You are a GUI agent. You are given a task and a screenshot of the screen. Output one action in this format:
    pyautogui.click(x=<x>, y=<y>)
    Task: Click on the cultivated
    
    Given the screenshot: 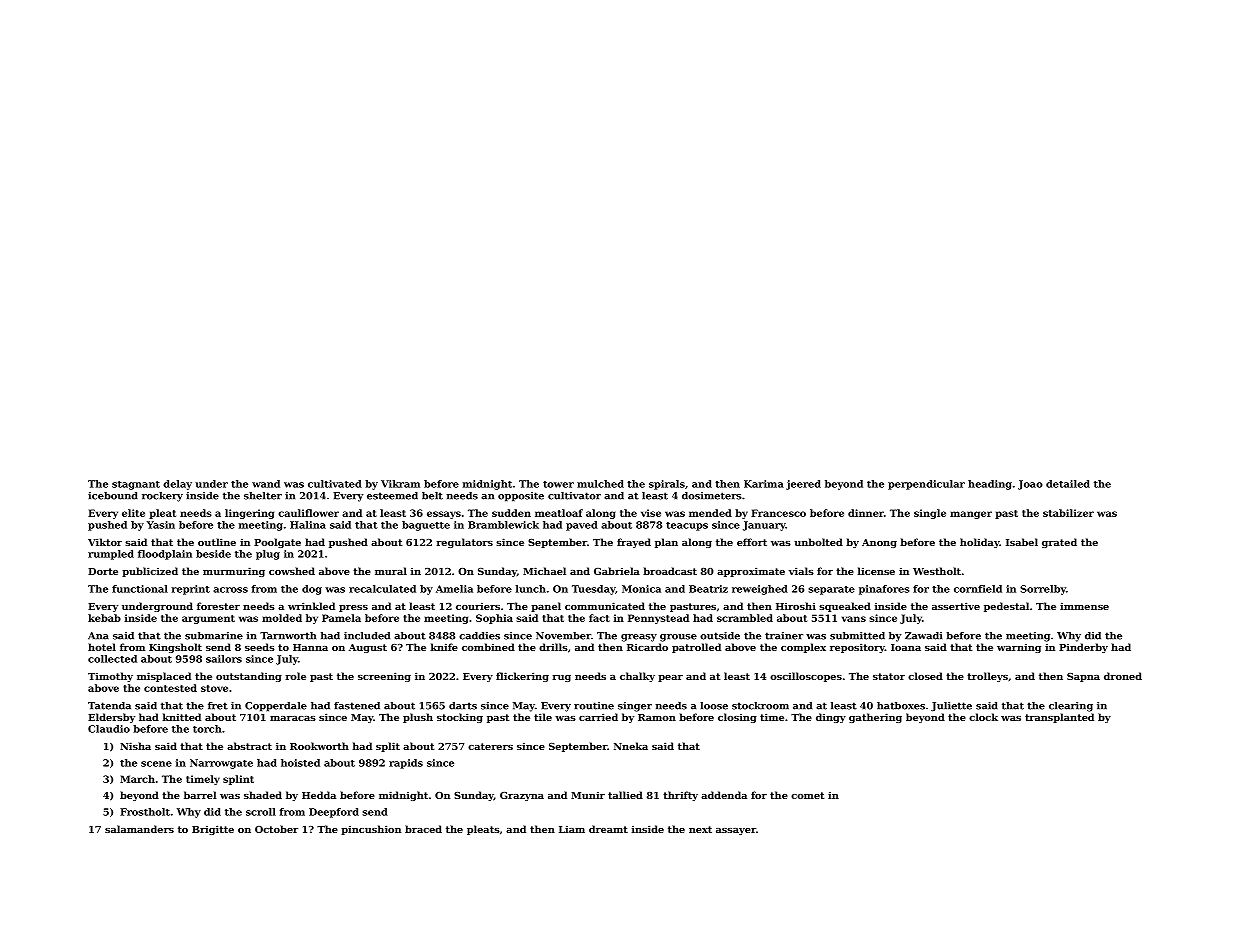 What is the action you would take?
    pyautogui.click(x=335, y=484)
